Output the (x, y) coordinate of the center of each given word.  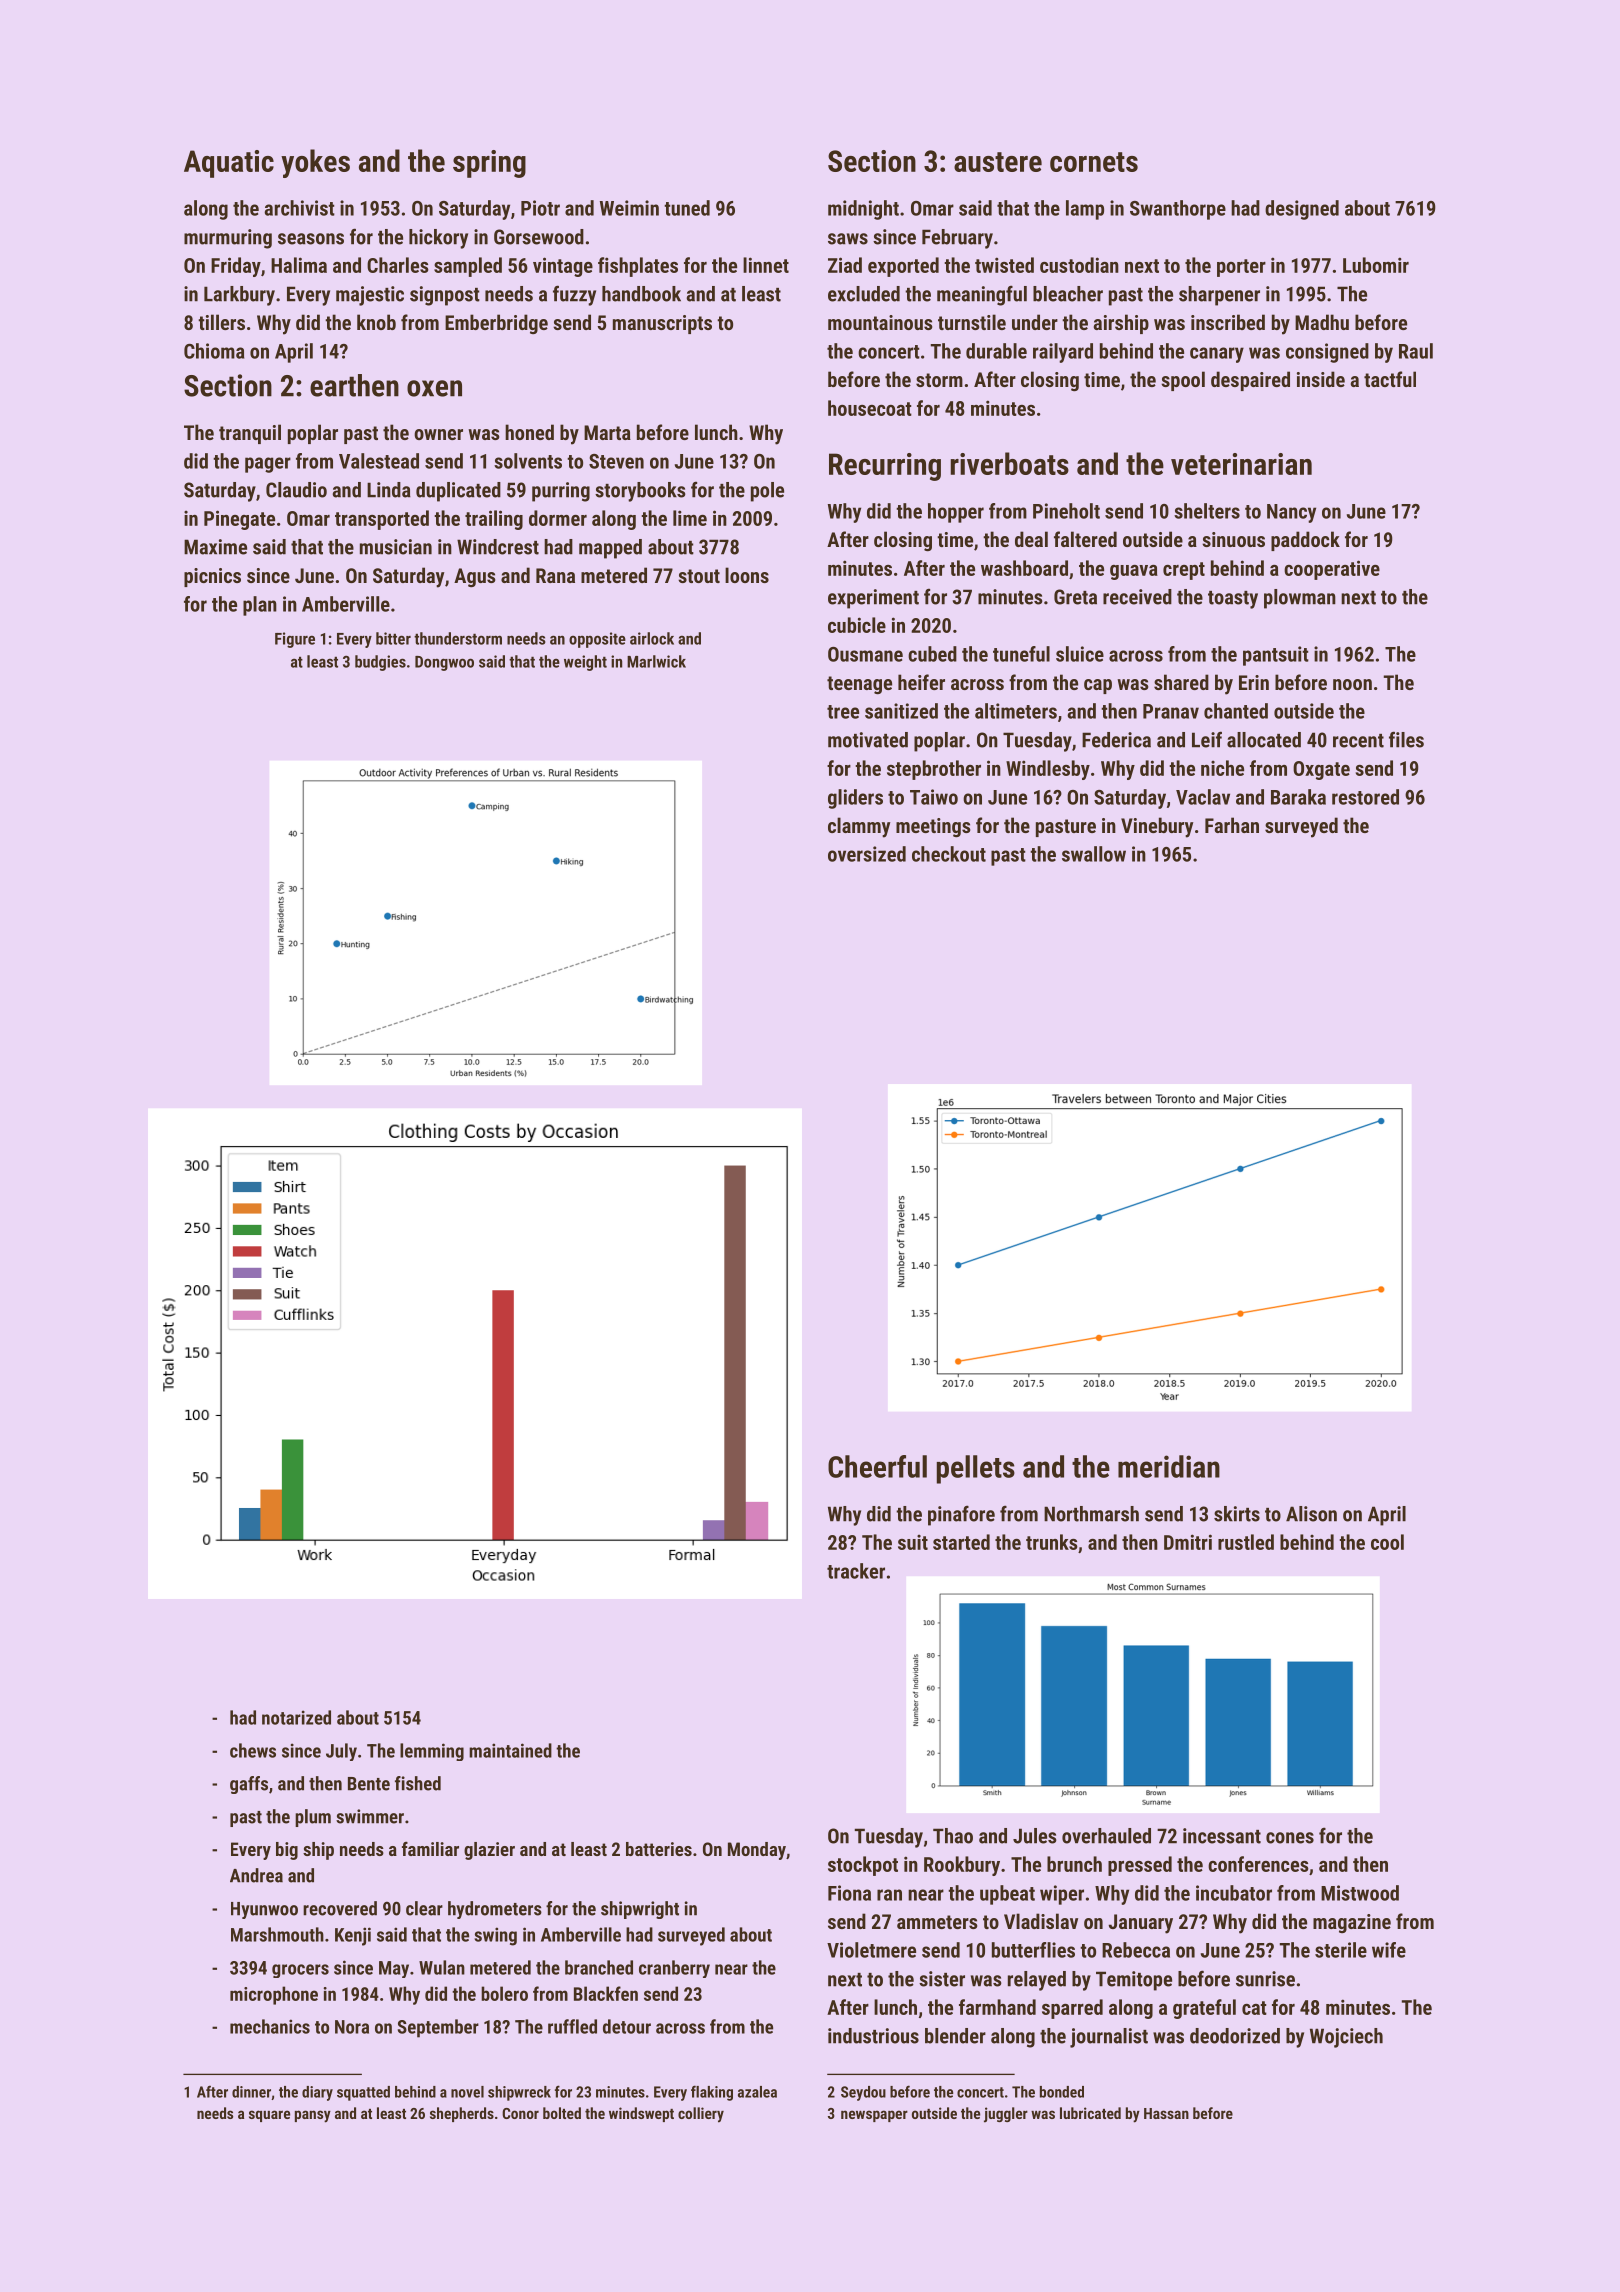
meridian (1169, 1466)
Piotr (540, 208)
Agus (474, 577)
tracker (856, 1571)
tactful (1390, 379)
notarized (296, 1717)
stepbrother (934, 770)
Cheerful (877, 1466)
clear (424, 1908)
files (1406, 739)
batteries (659, 1849)
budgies (380, 663)
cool (1387, 1542)
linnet (766, 265)
